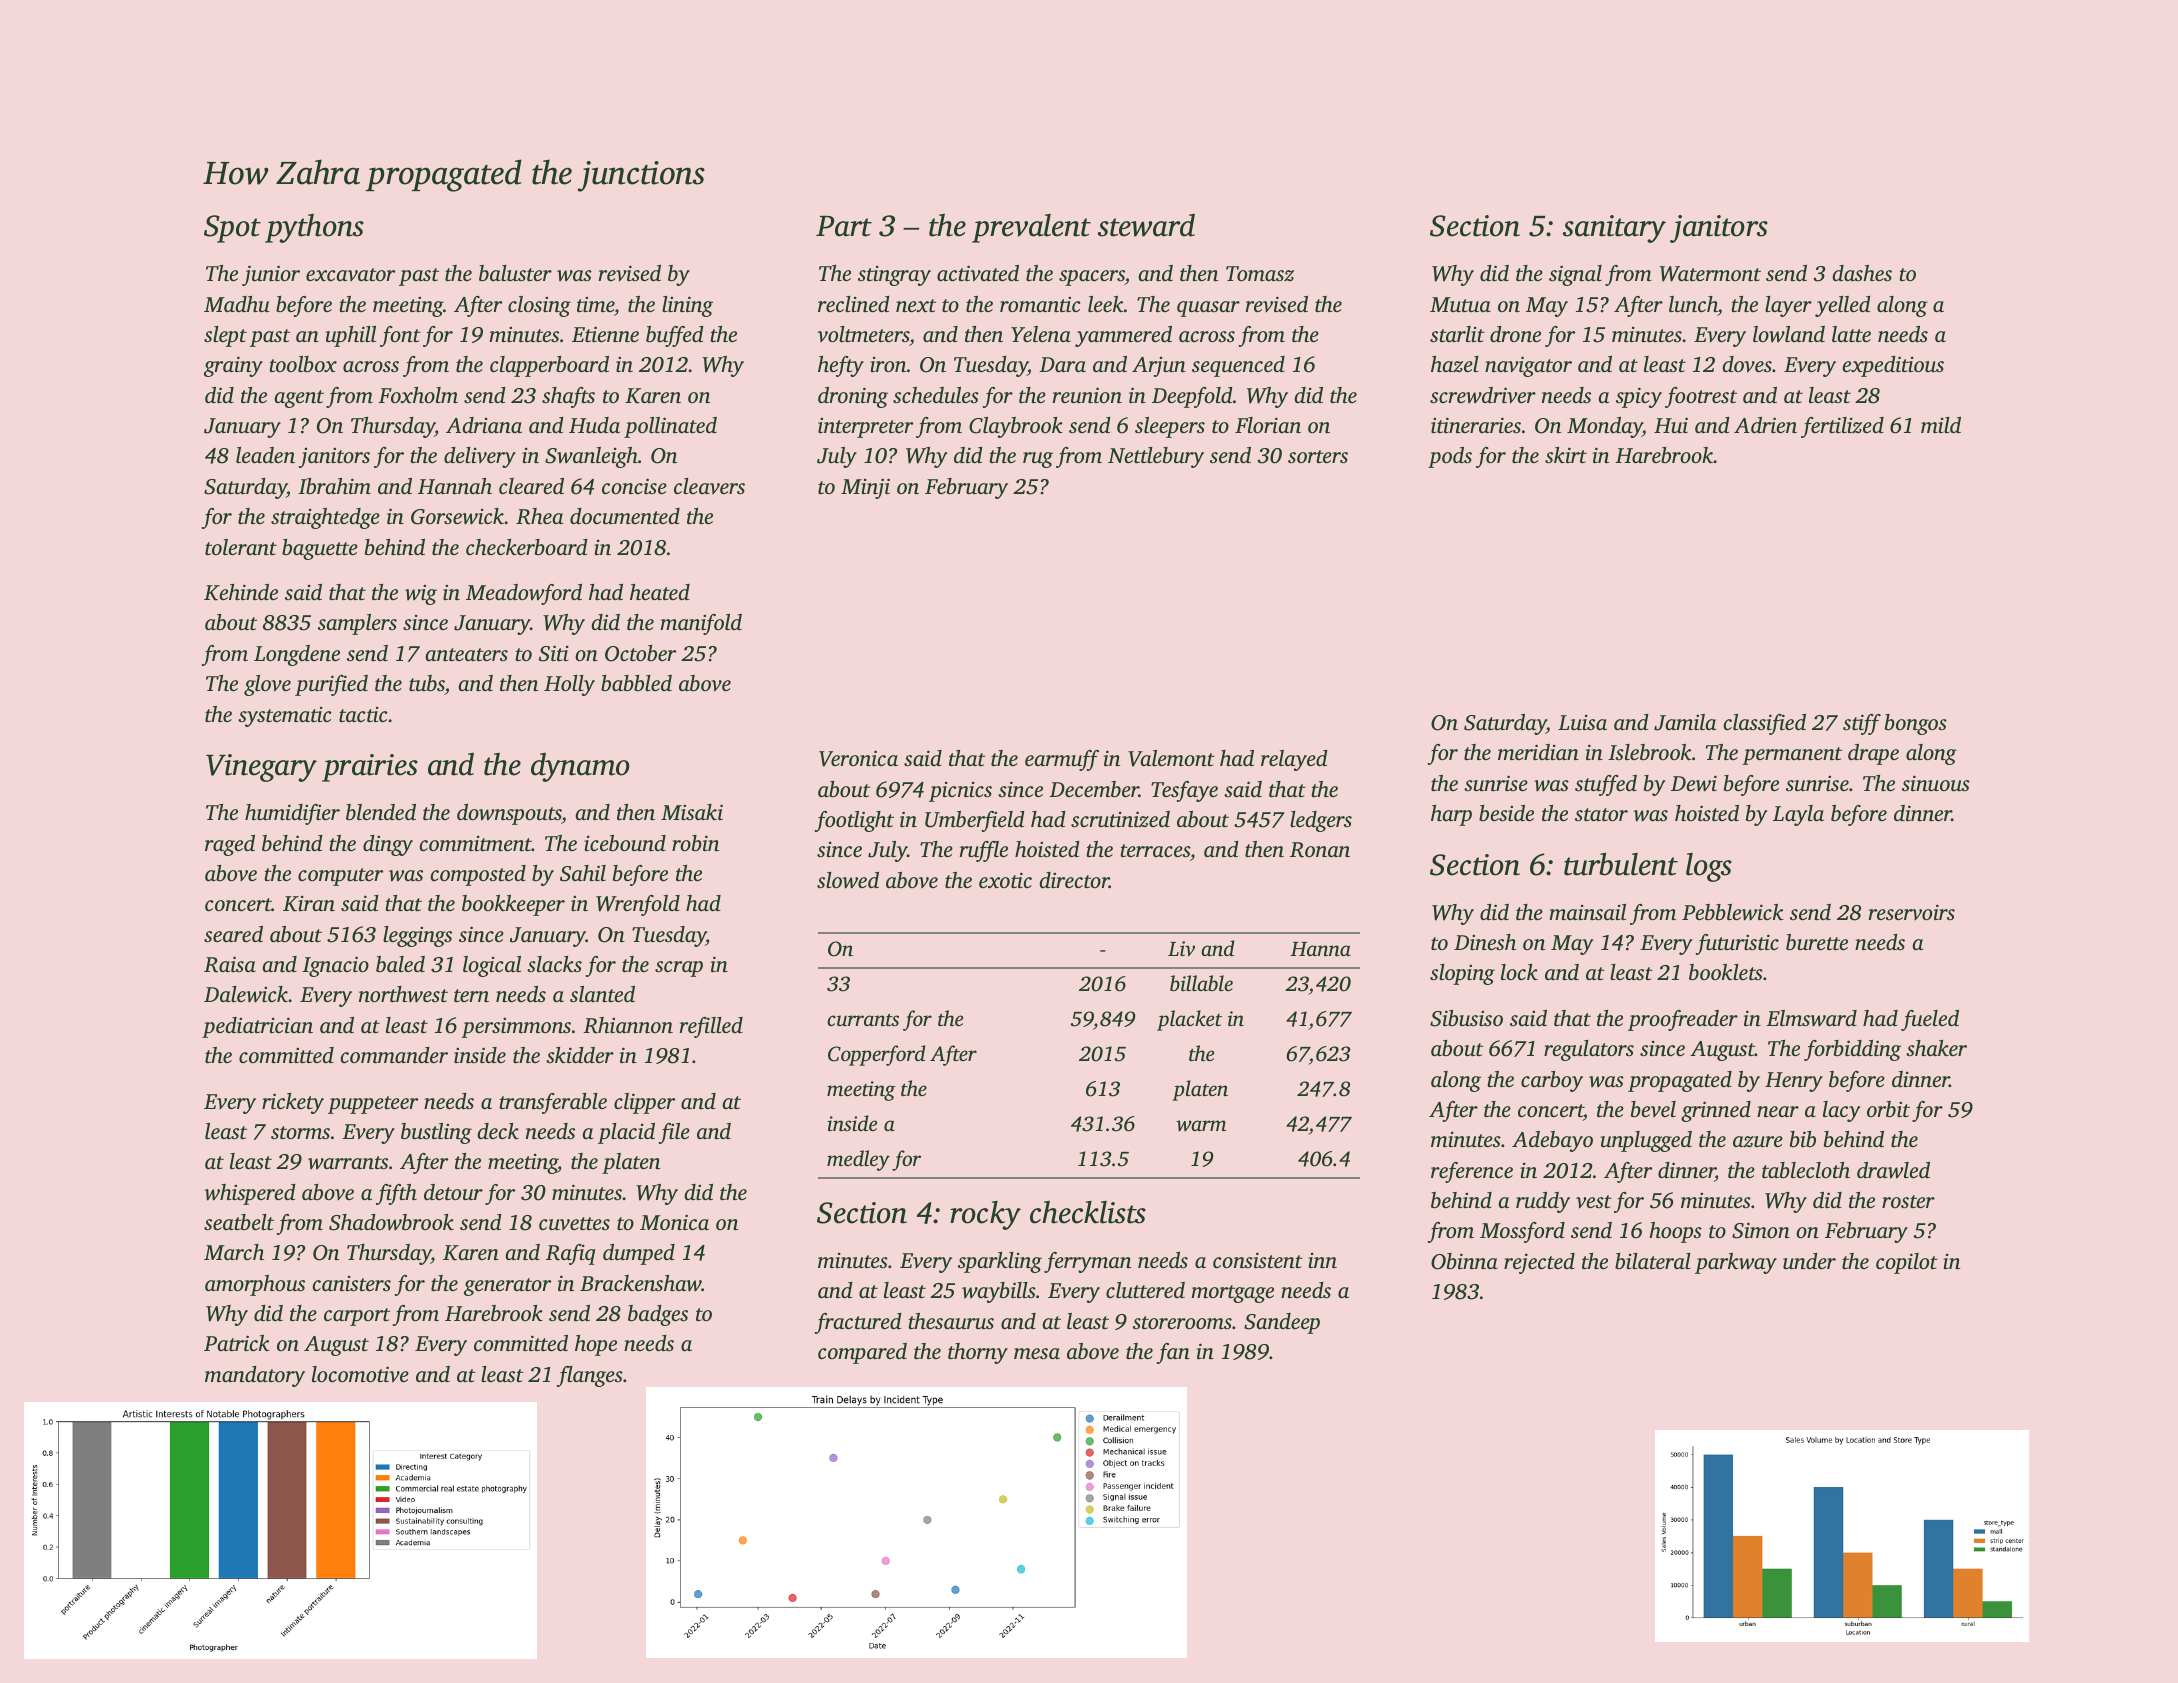 This page has height=1683, width=2178. What do you see at coordinates (1726, 972) in the page?
I see `booklets` at bounding box center [1726, 972].
